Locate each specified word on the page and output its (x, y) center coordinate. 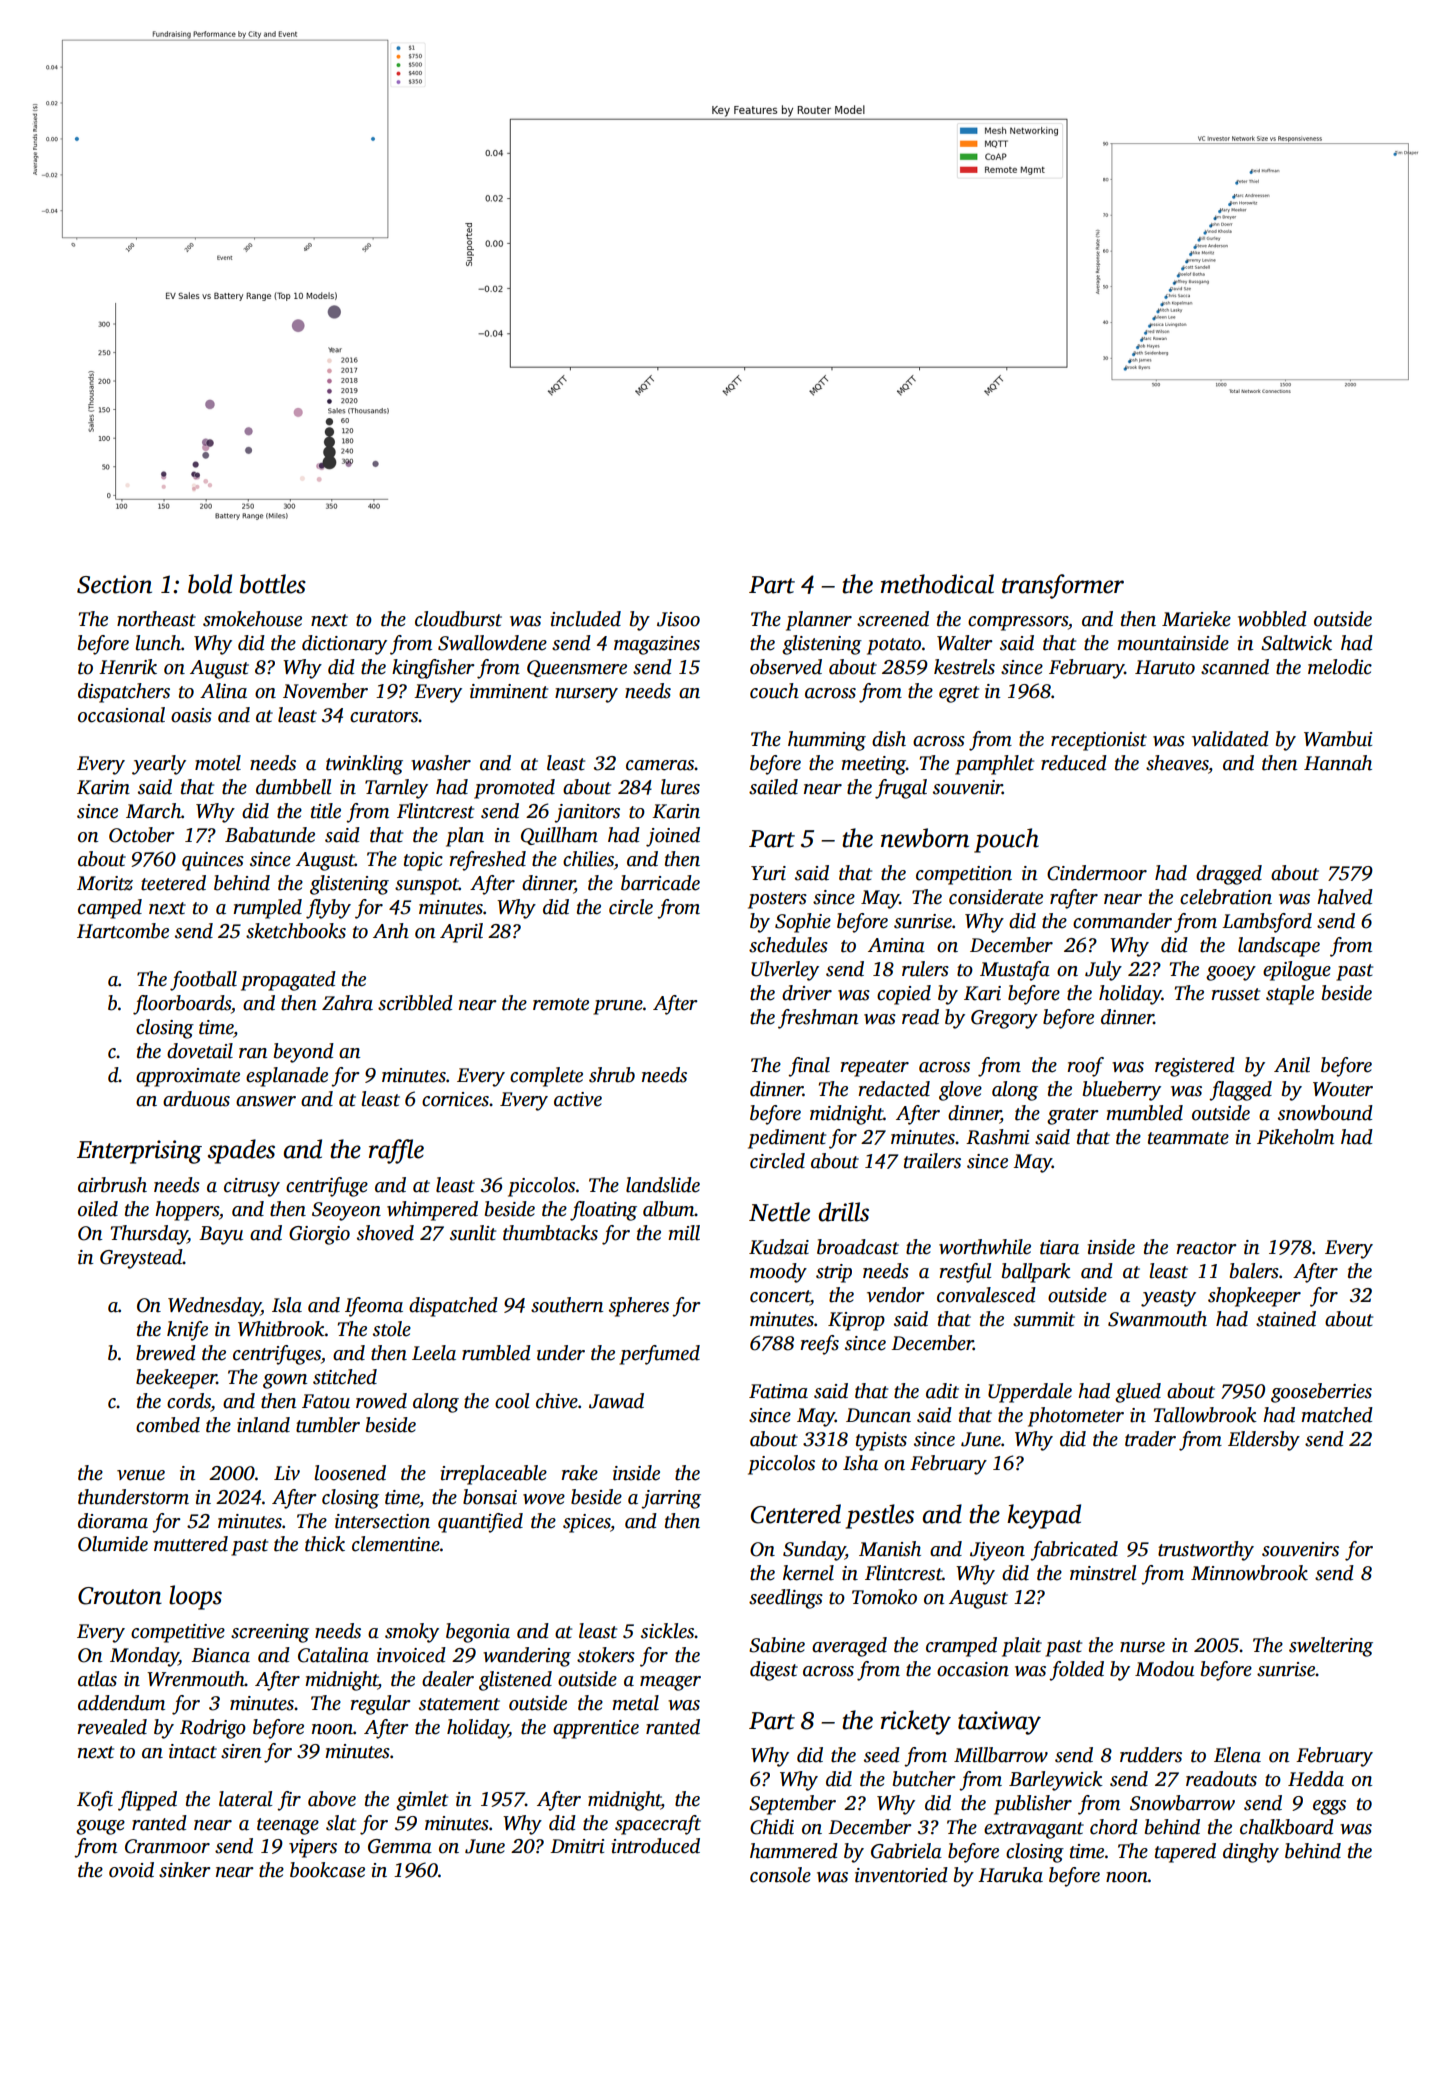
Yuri (768, 873)
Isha (860, 1463)
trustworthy (1206, 1551)
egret (959, 694)
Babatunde (270, 835)
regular (380, 1705)
